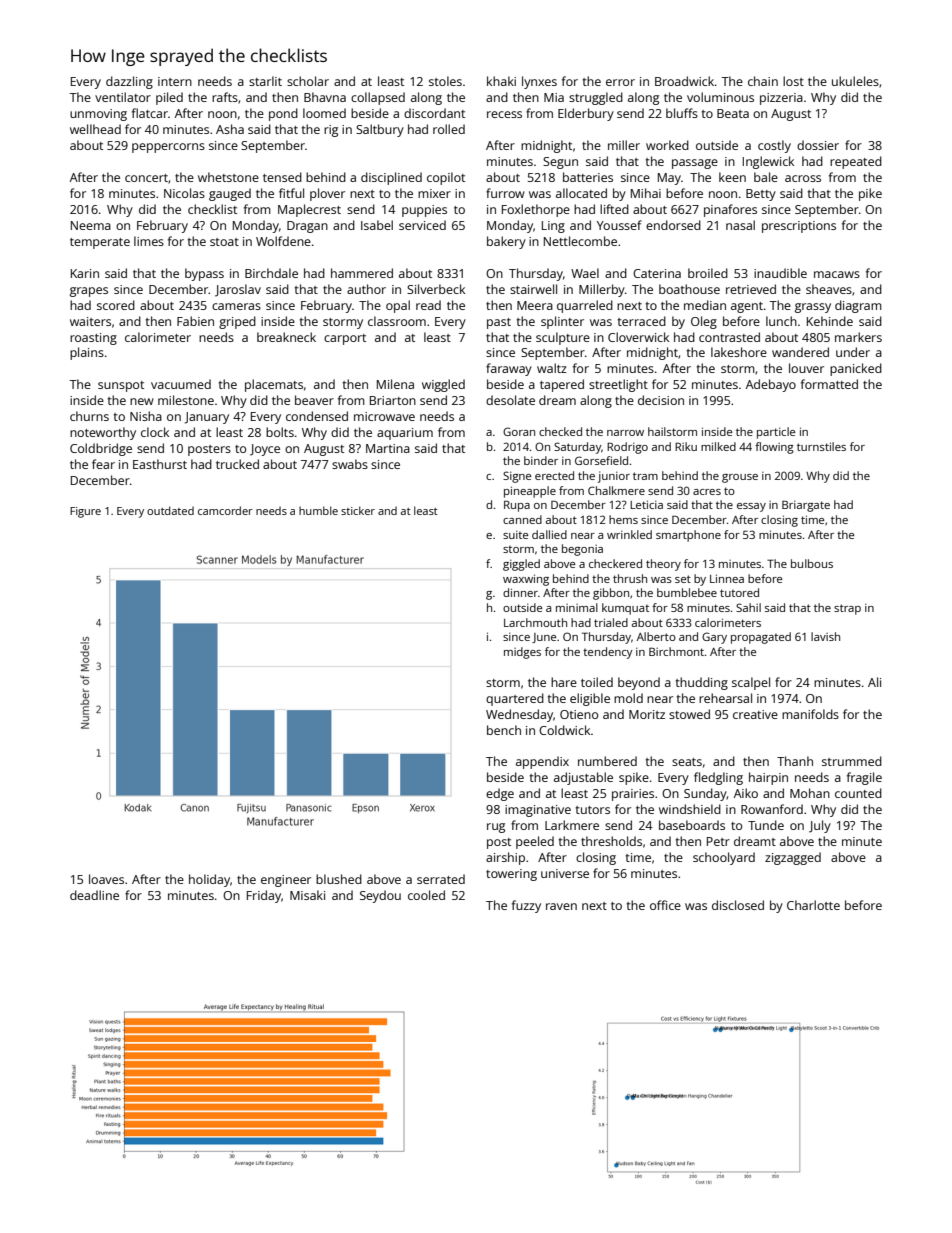 The image size is (952, 1233). I want to click on Misaki, so click(307, 895).
